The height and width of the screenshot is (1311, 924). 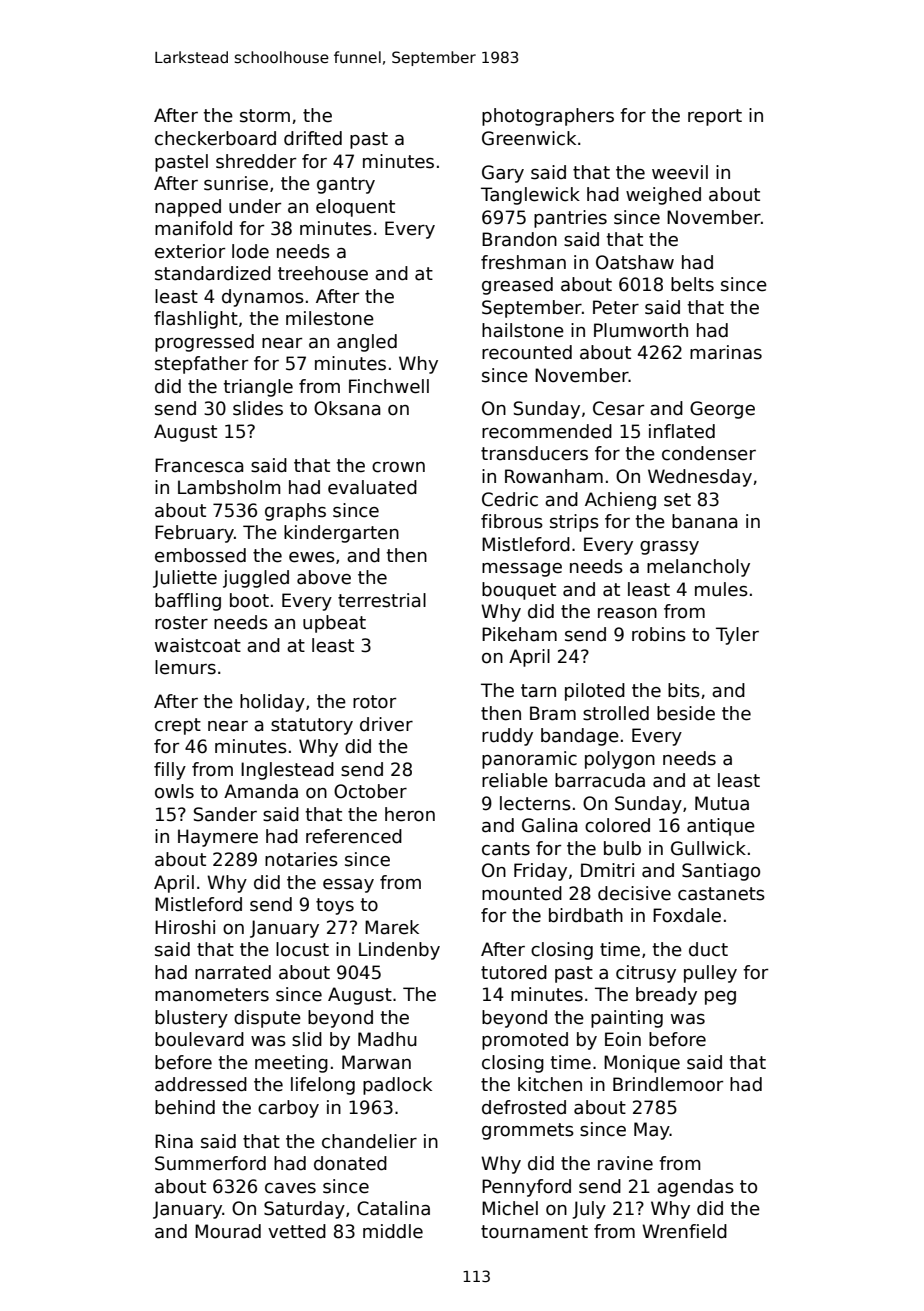 I want to click on Catalina, so click(x=393, y=1208).
